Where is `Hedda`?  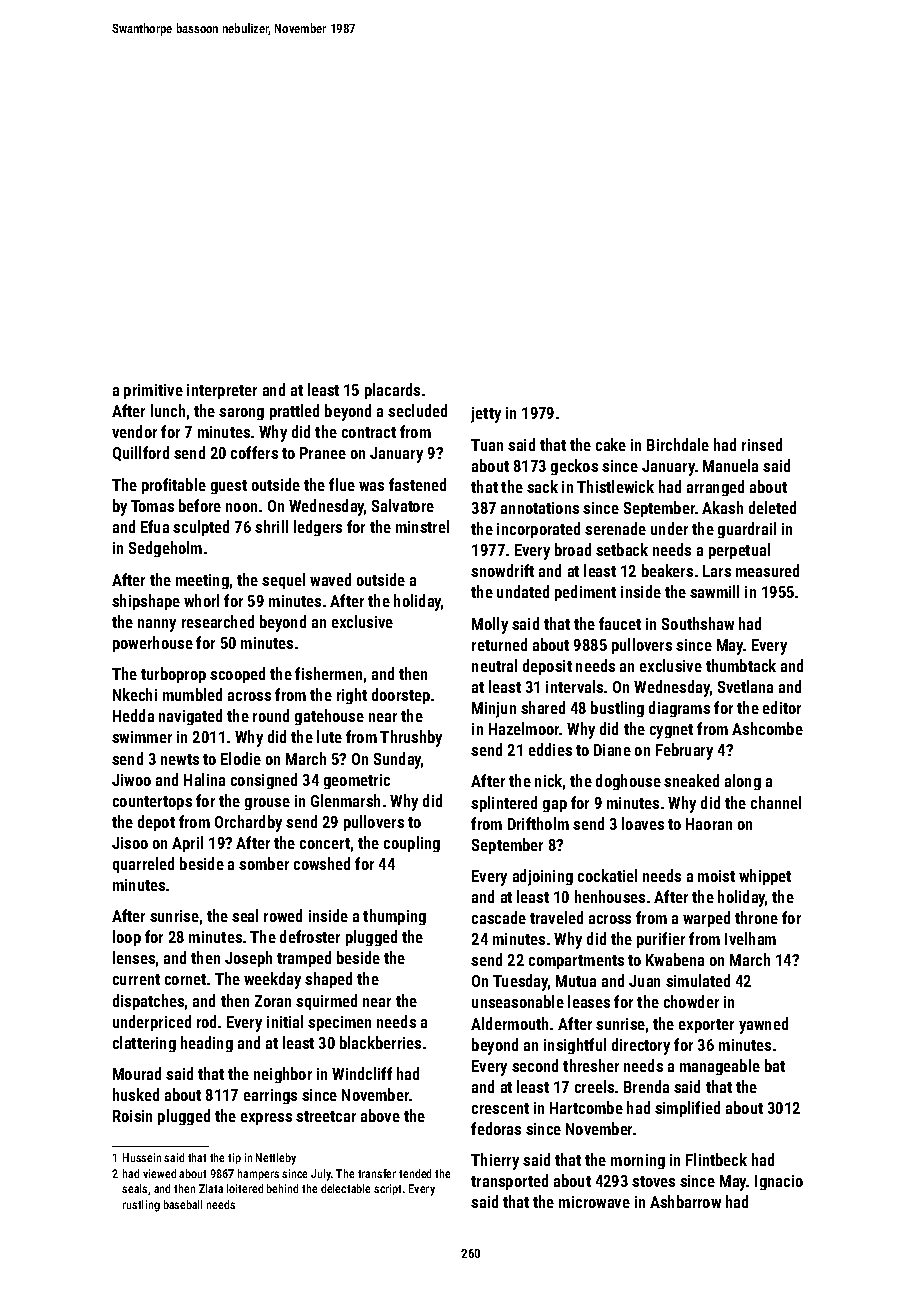 Hedda is located at coordinates (133, 715).
